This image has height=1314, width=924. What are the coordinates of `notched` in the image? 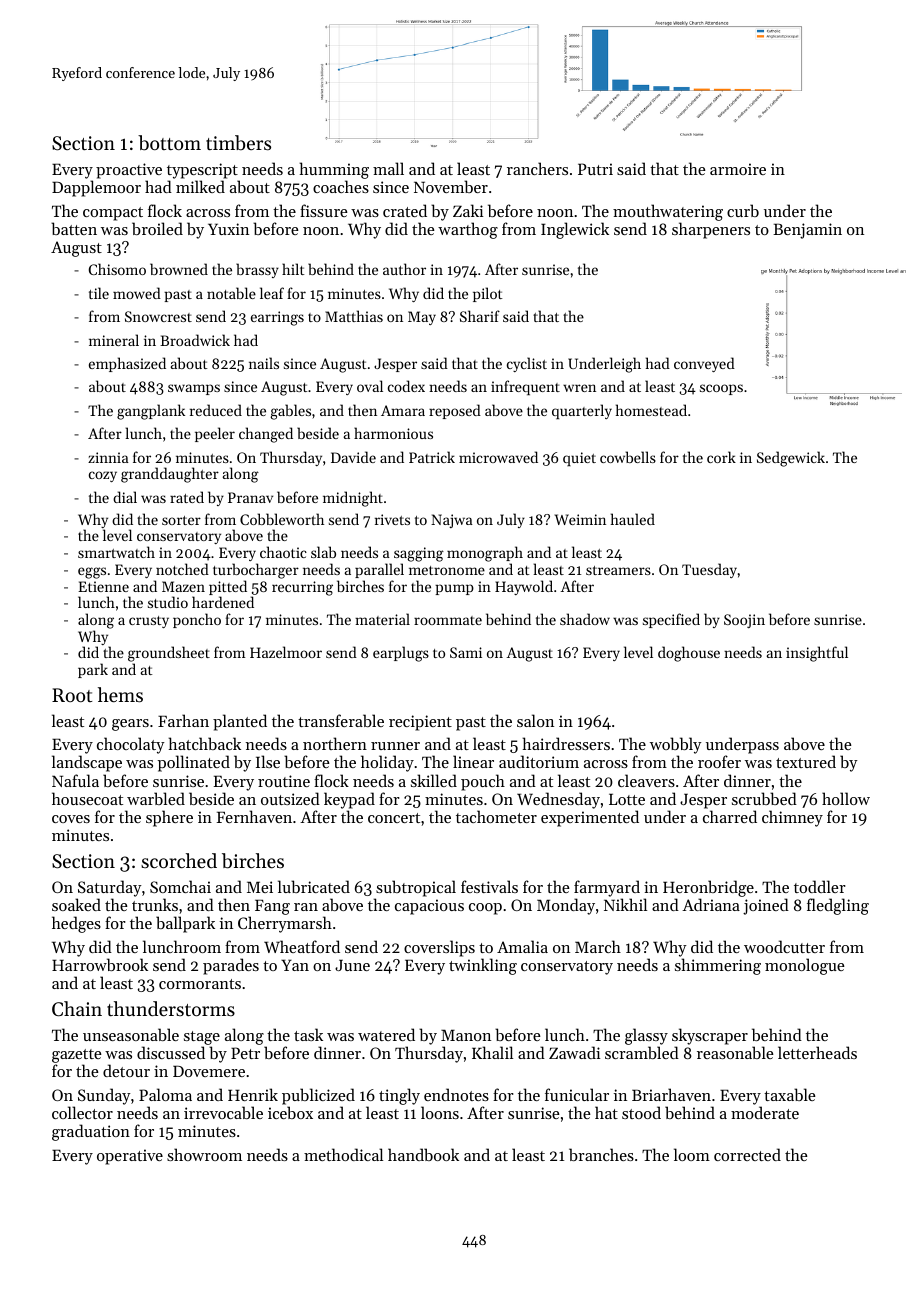 It's located at (182, 569).
